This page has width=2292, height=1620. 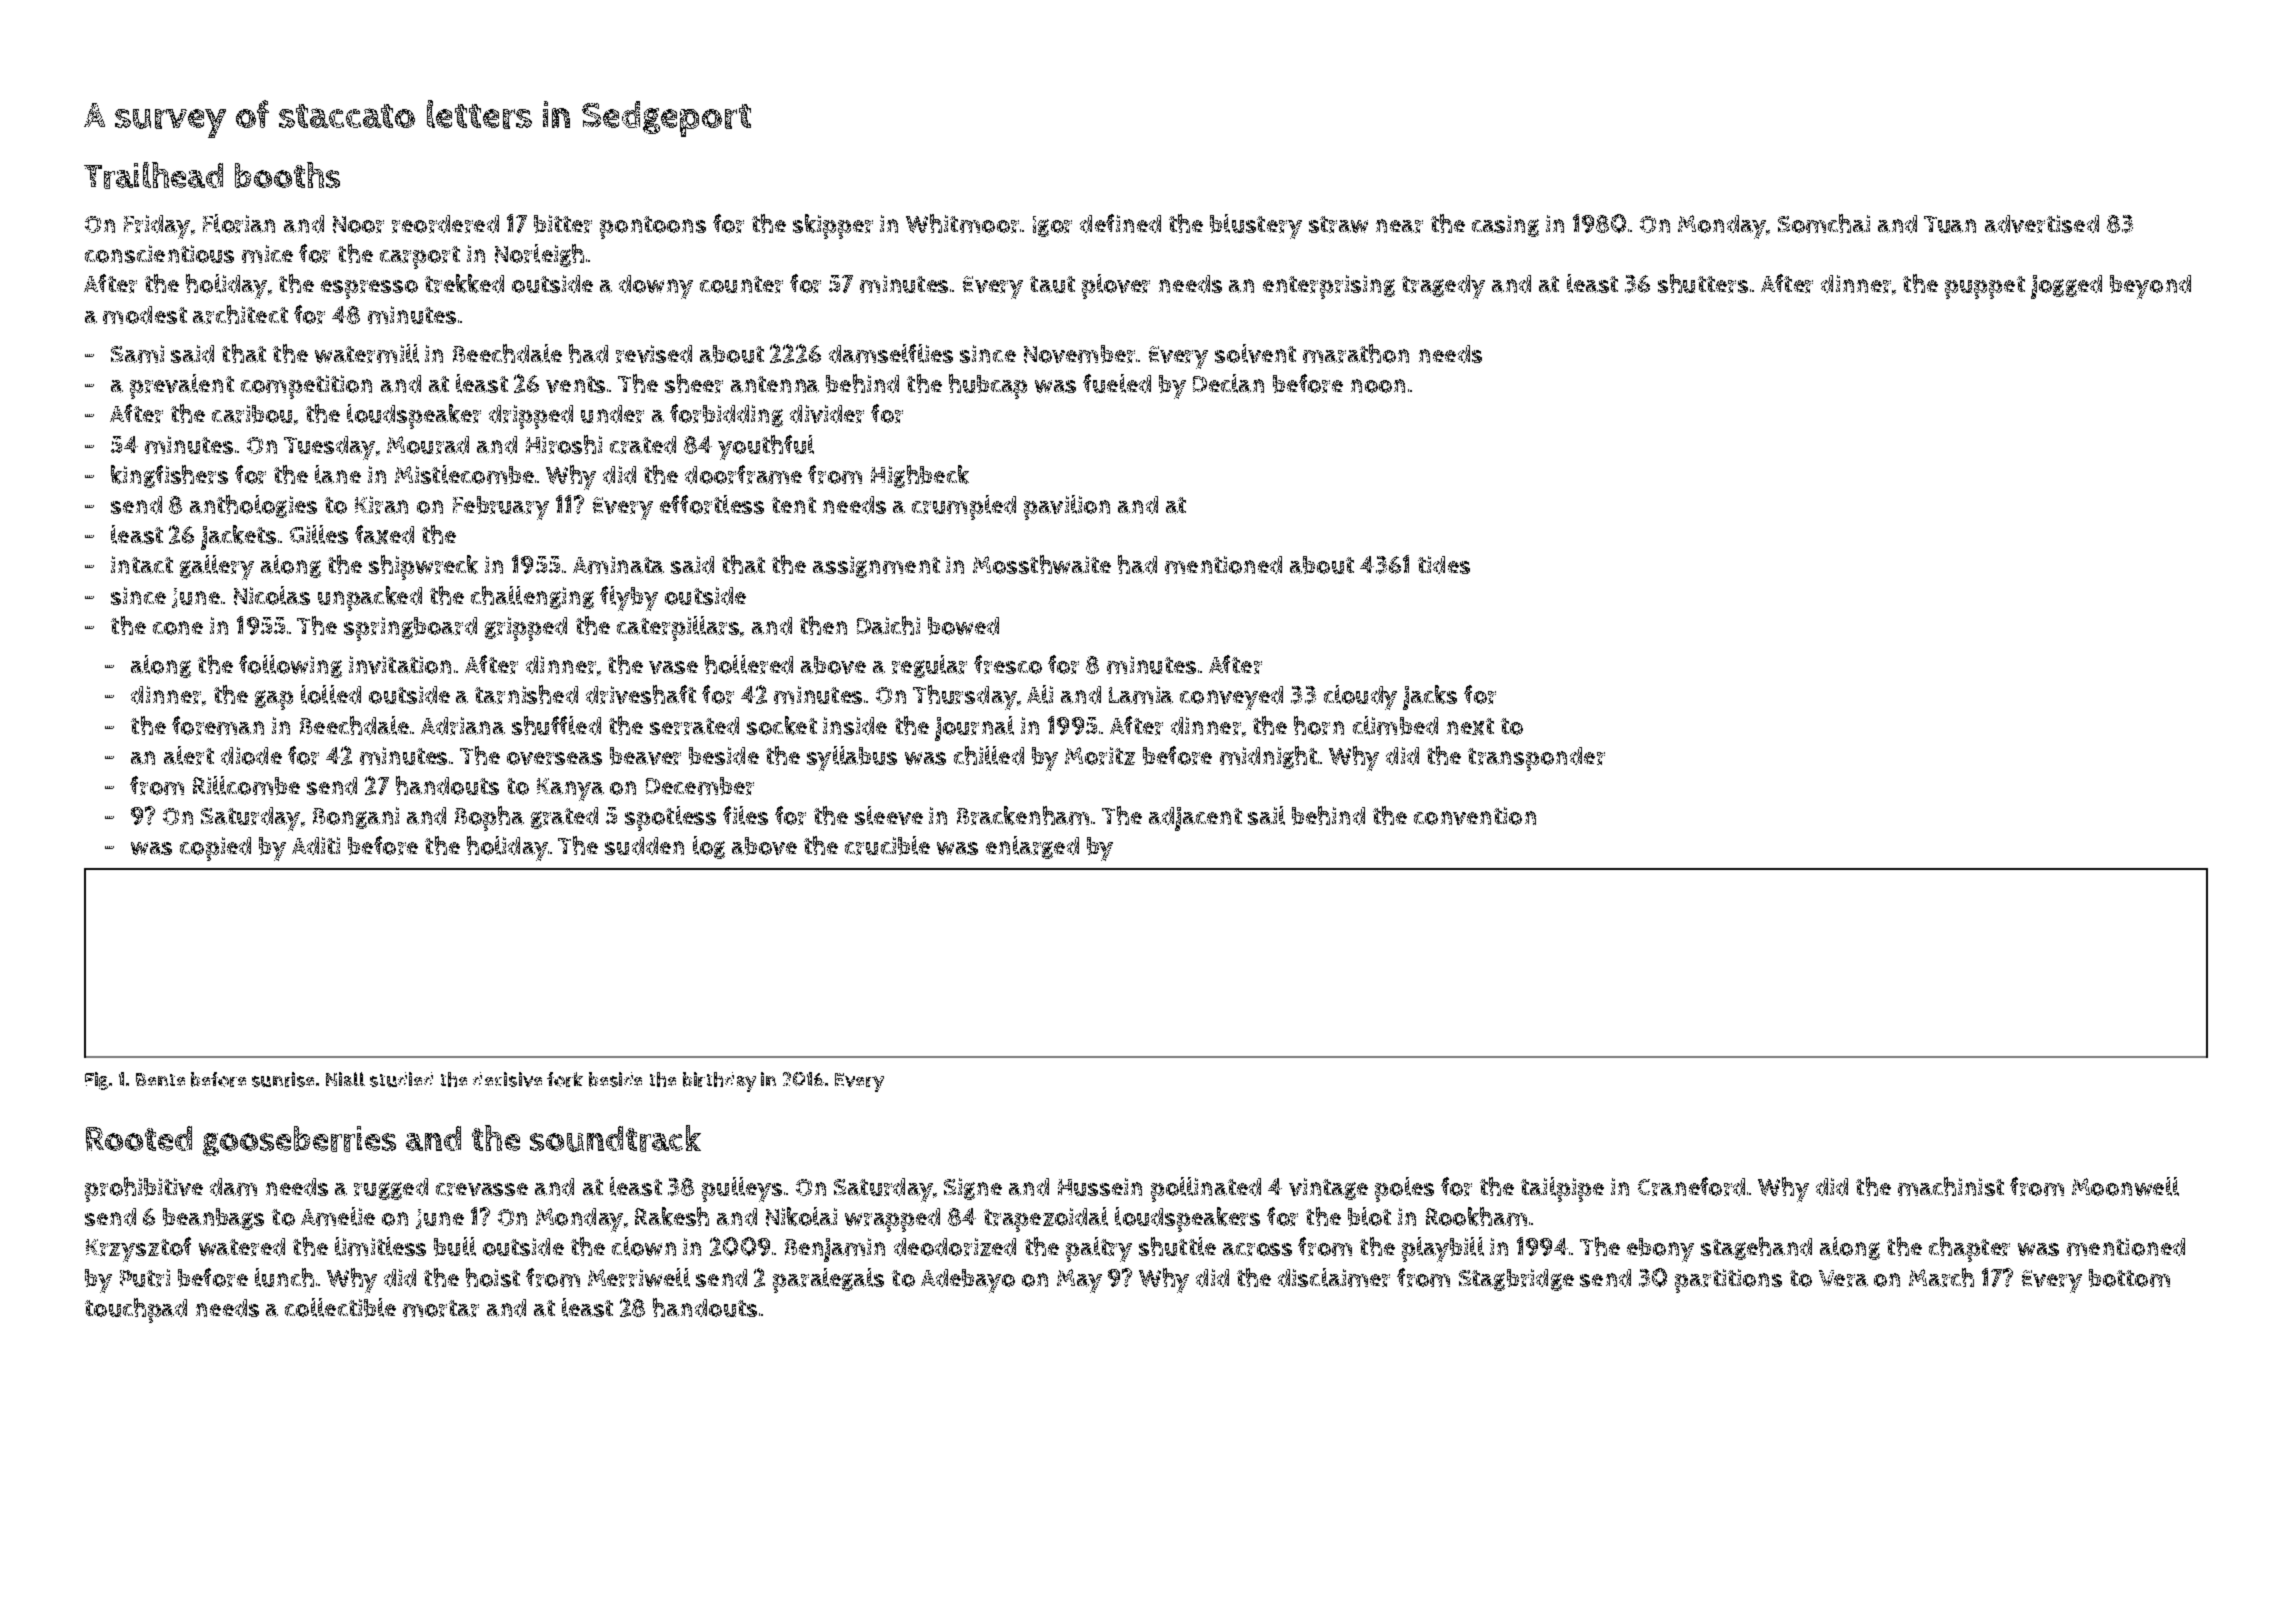 I want to click on tides, so click(x=1444, y=565).
